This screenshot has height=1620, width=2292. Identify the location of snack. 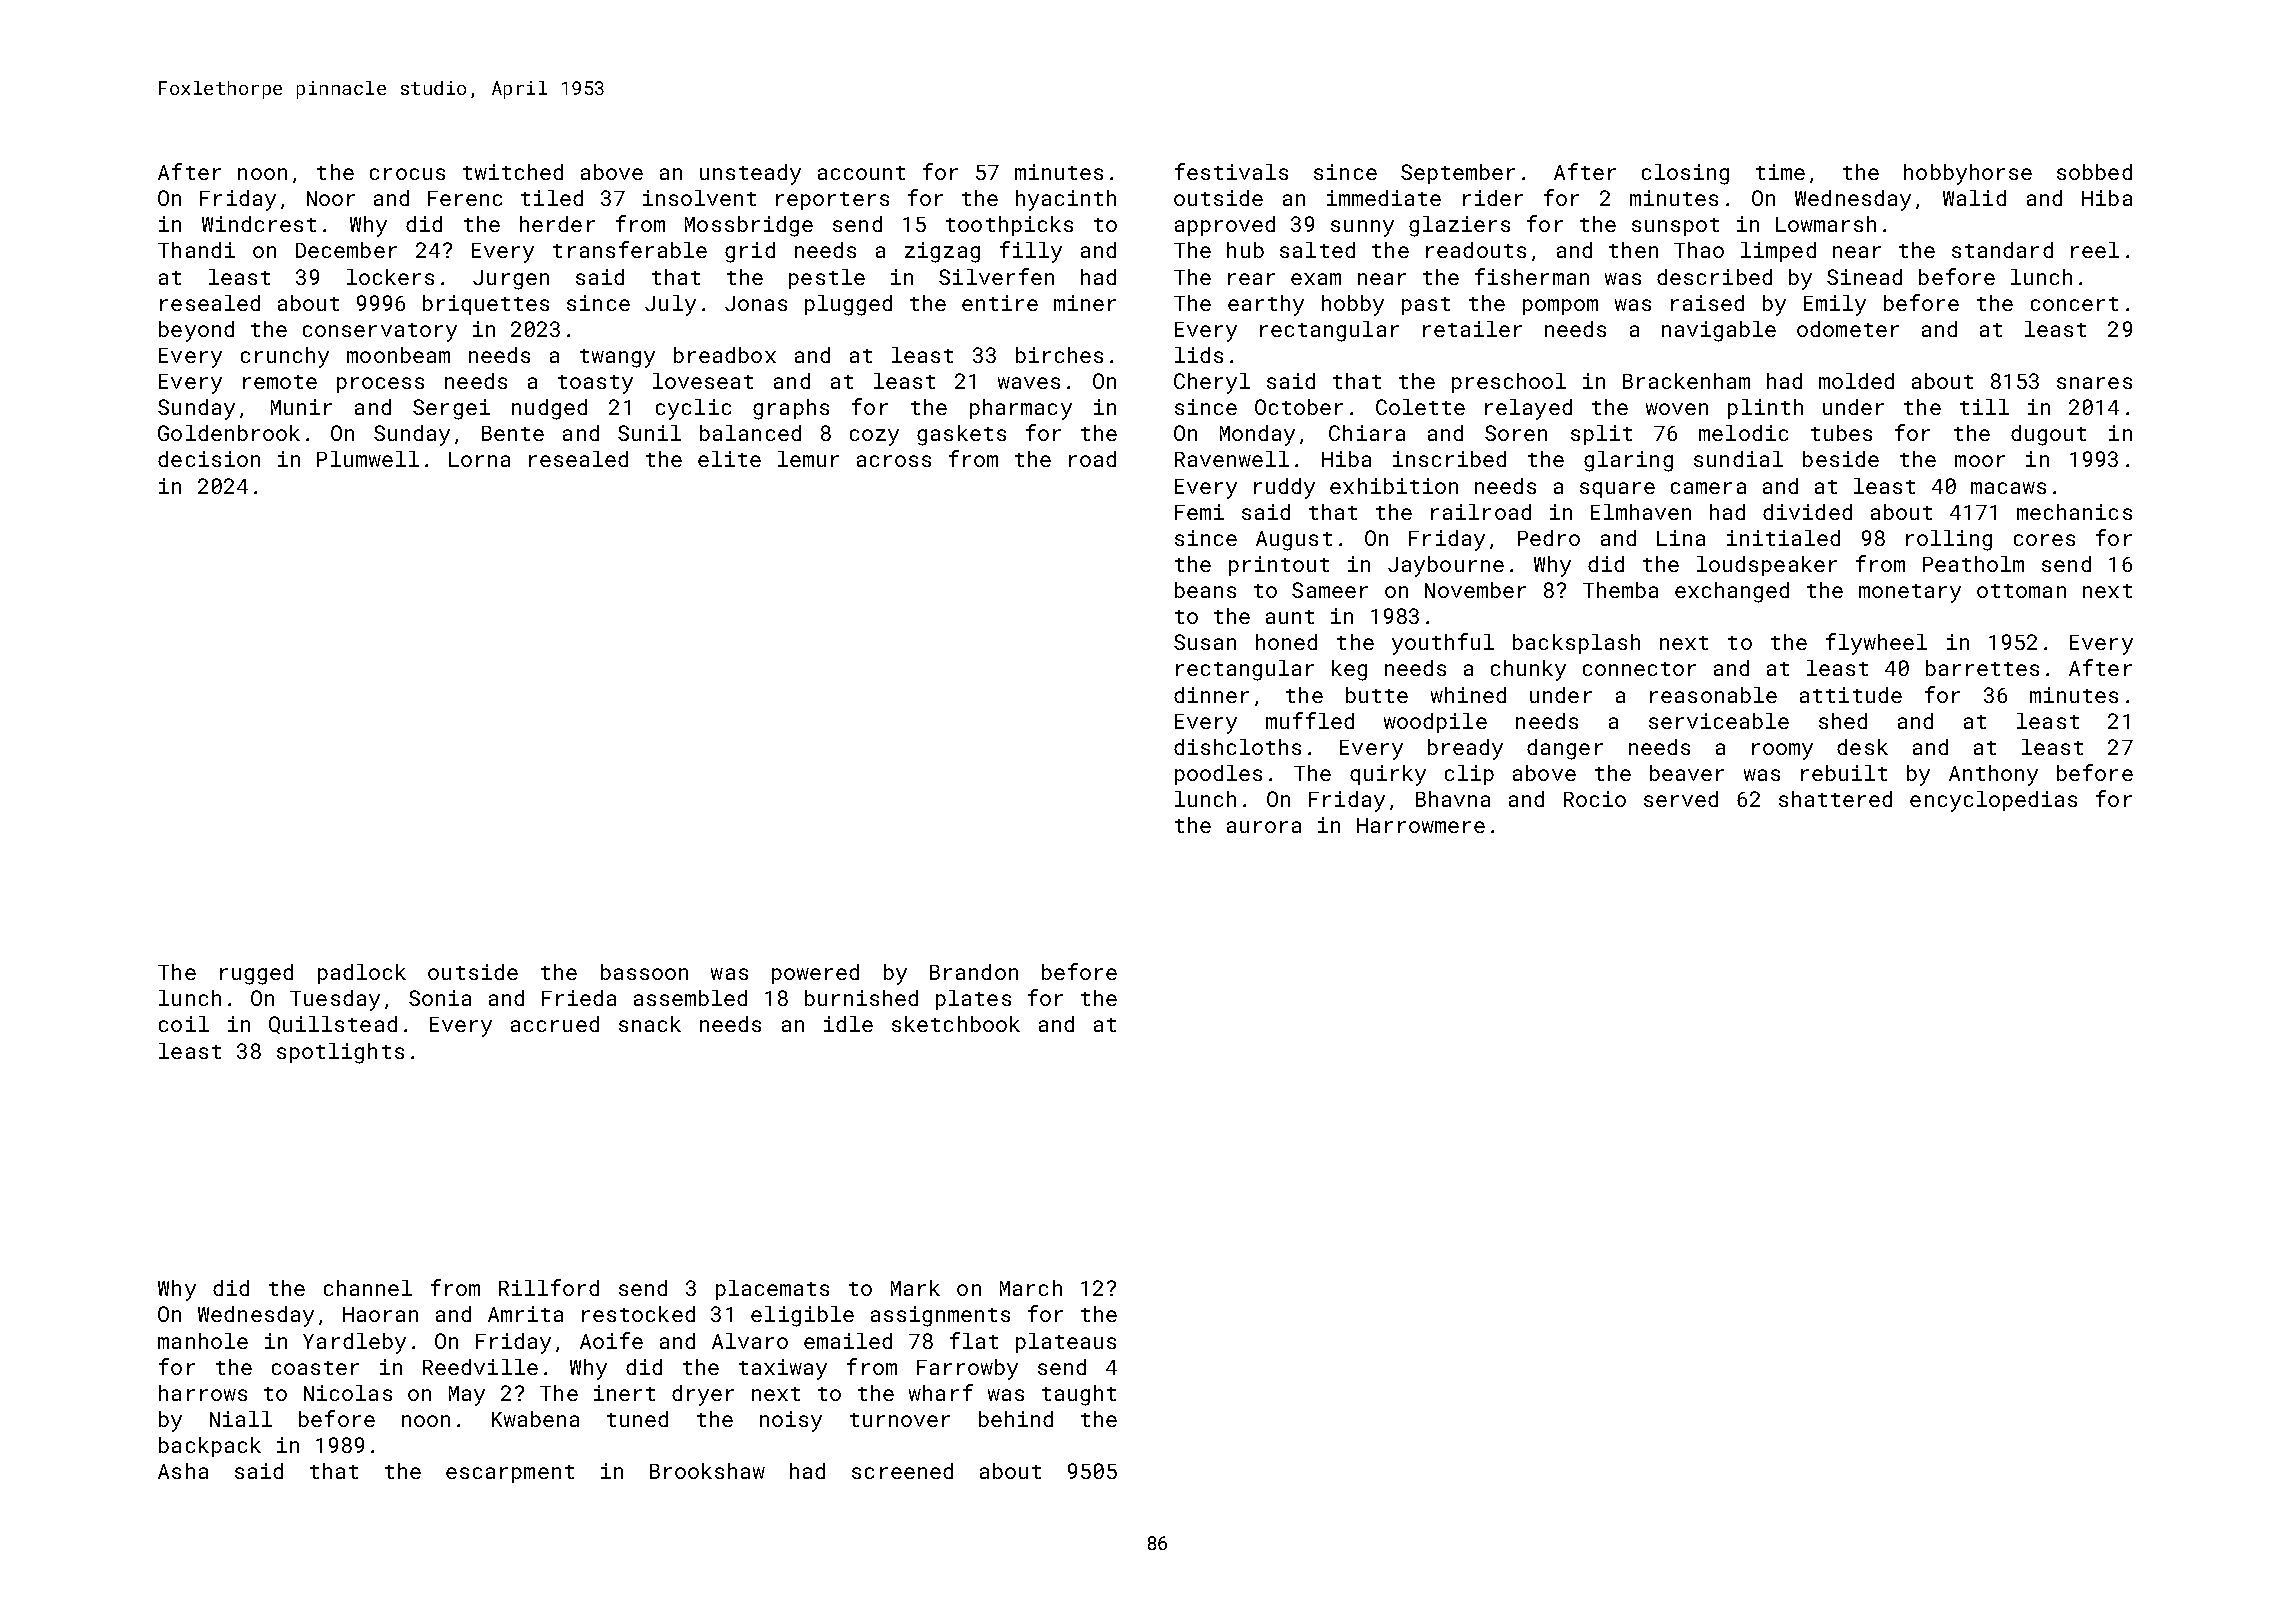
(650, 1024).
